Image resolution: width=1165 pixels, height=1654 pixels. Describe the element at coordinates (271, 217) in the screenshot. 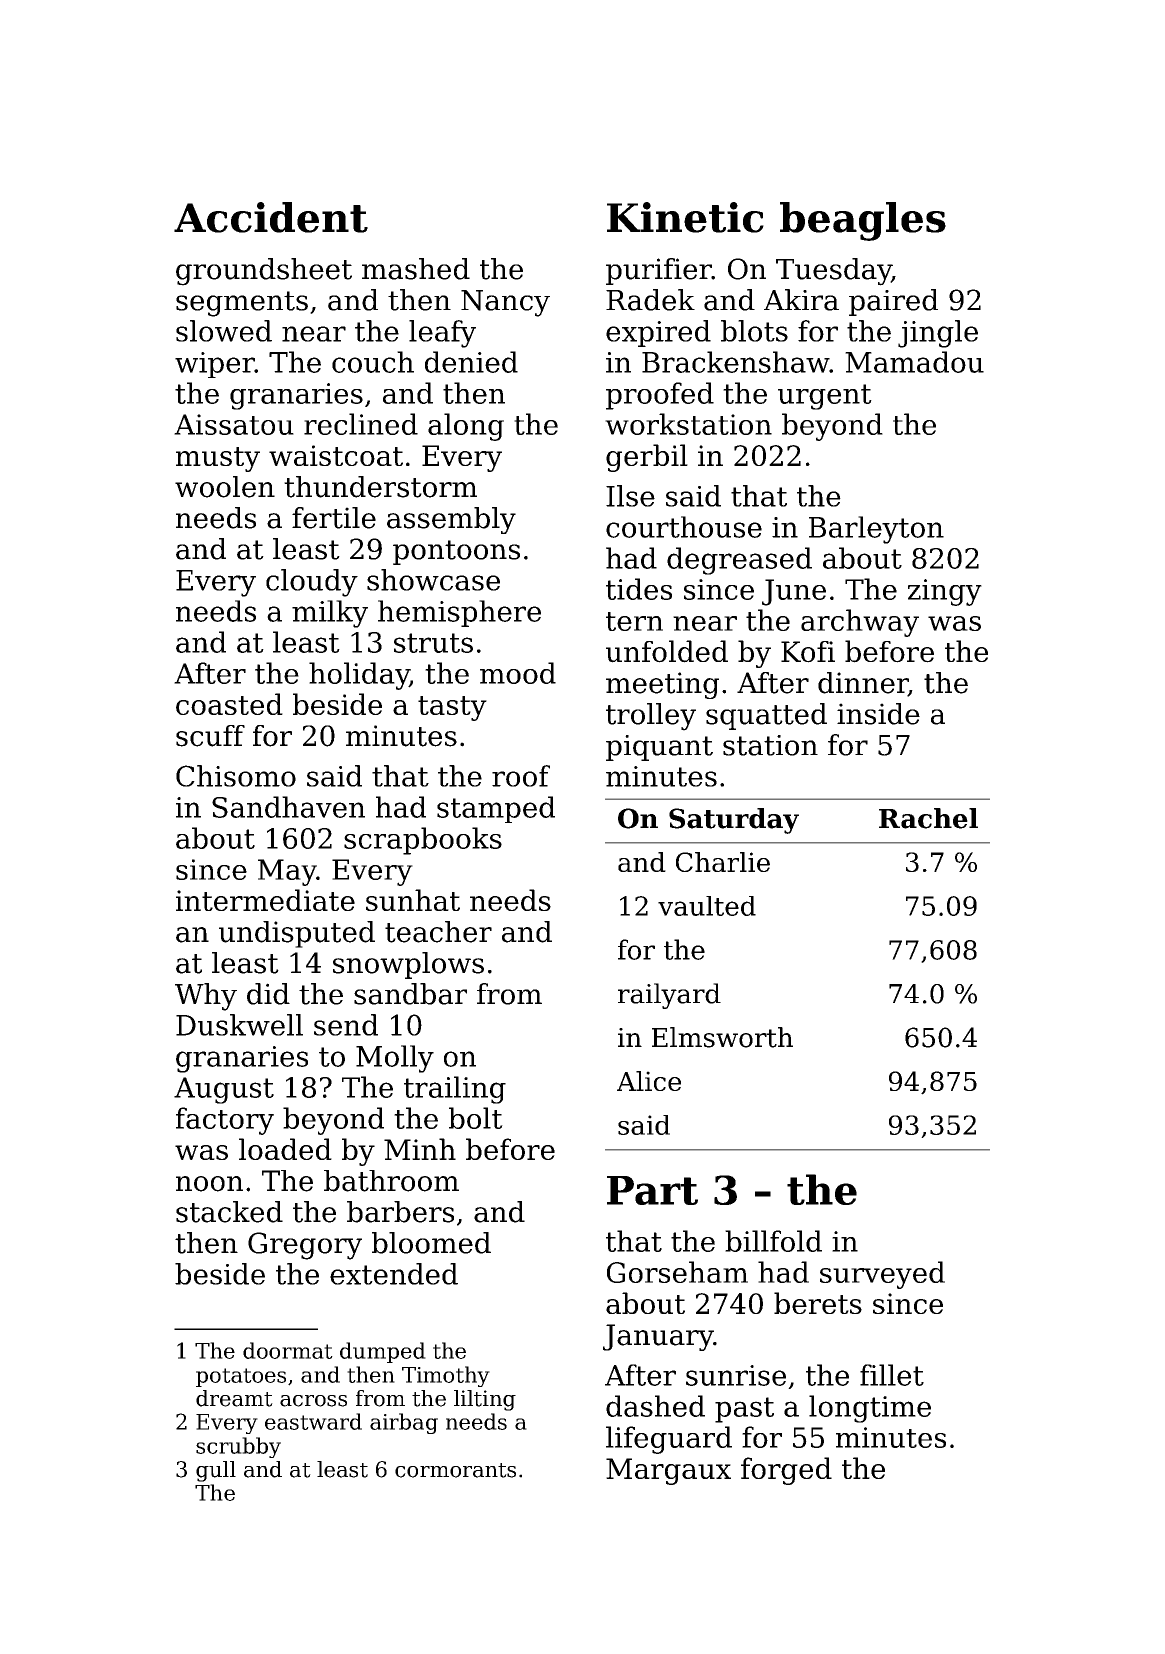

I see `Accident` at that location.
